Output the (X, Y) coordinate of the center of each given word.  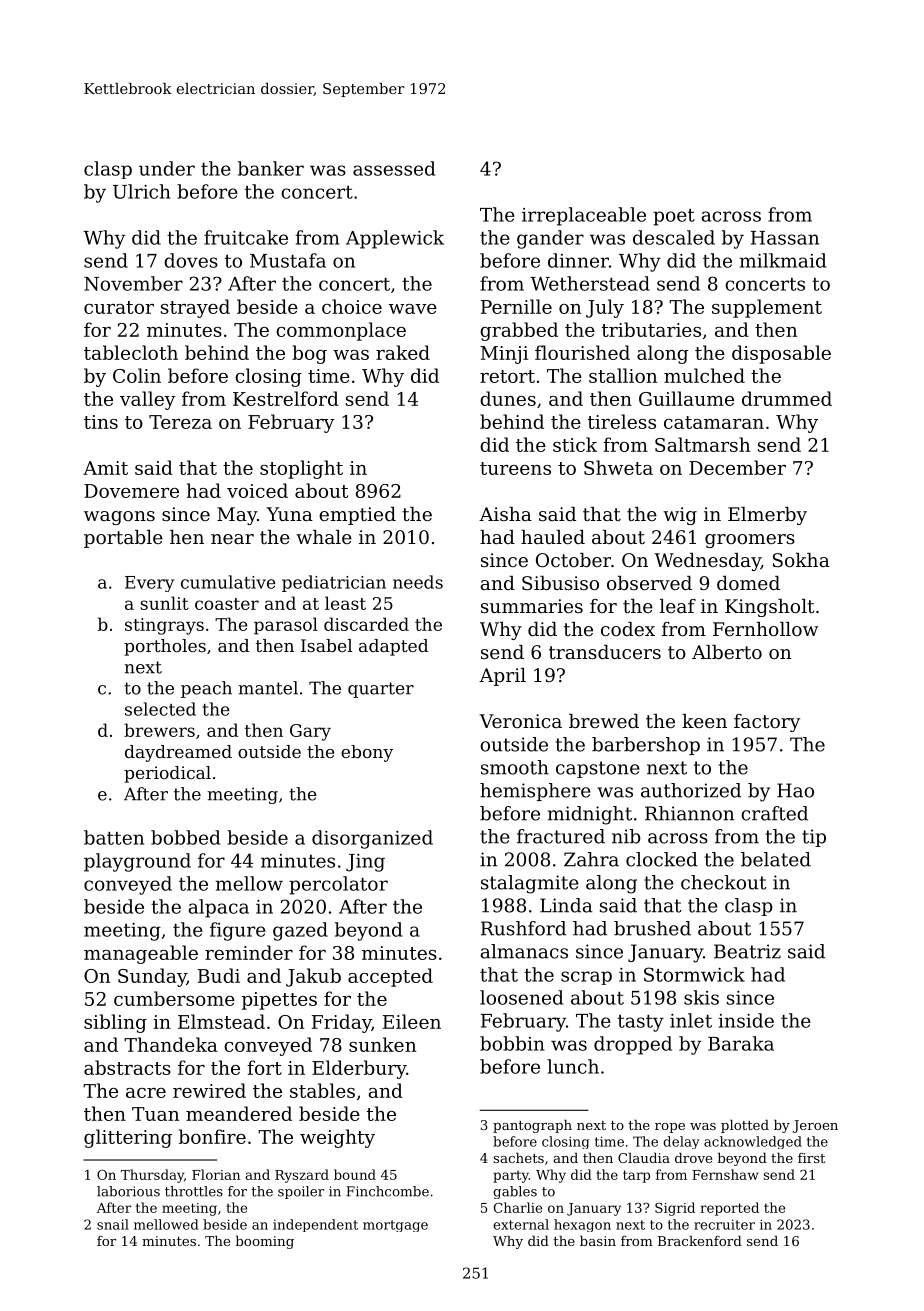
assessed (394, 168)
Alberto (727, 652)
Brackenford (700, 1240)
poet (674, 217)
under (167, 168)
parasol (286, 626)
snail (113, 1224)
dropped (633, 1045)
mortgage (395, 1226)
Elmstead (221, 1021)
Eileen (412, 1021)
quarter (381, 690)
